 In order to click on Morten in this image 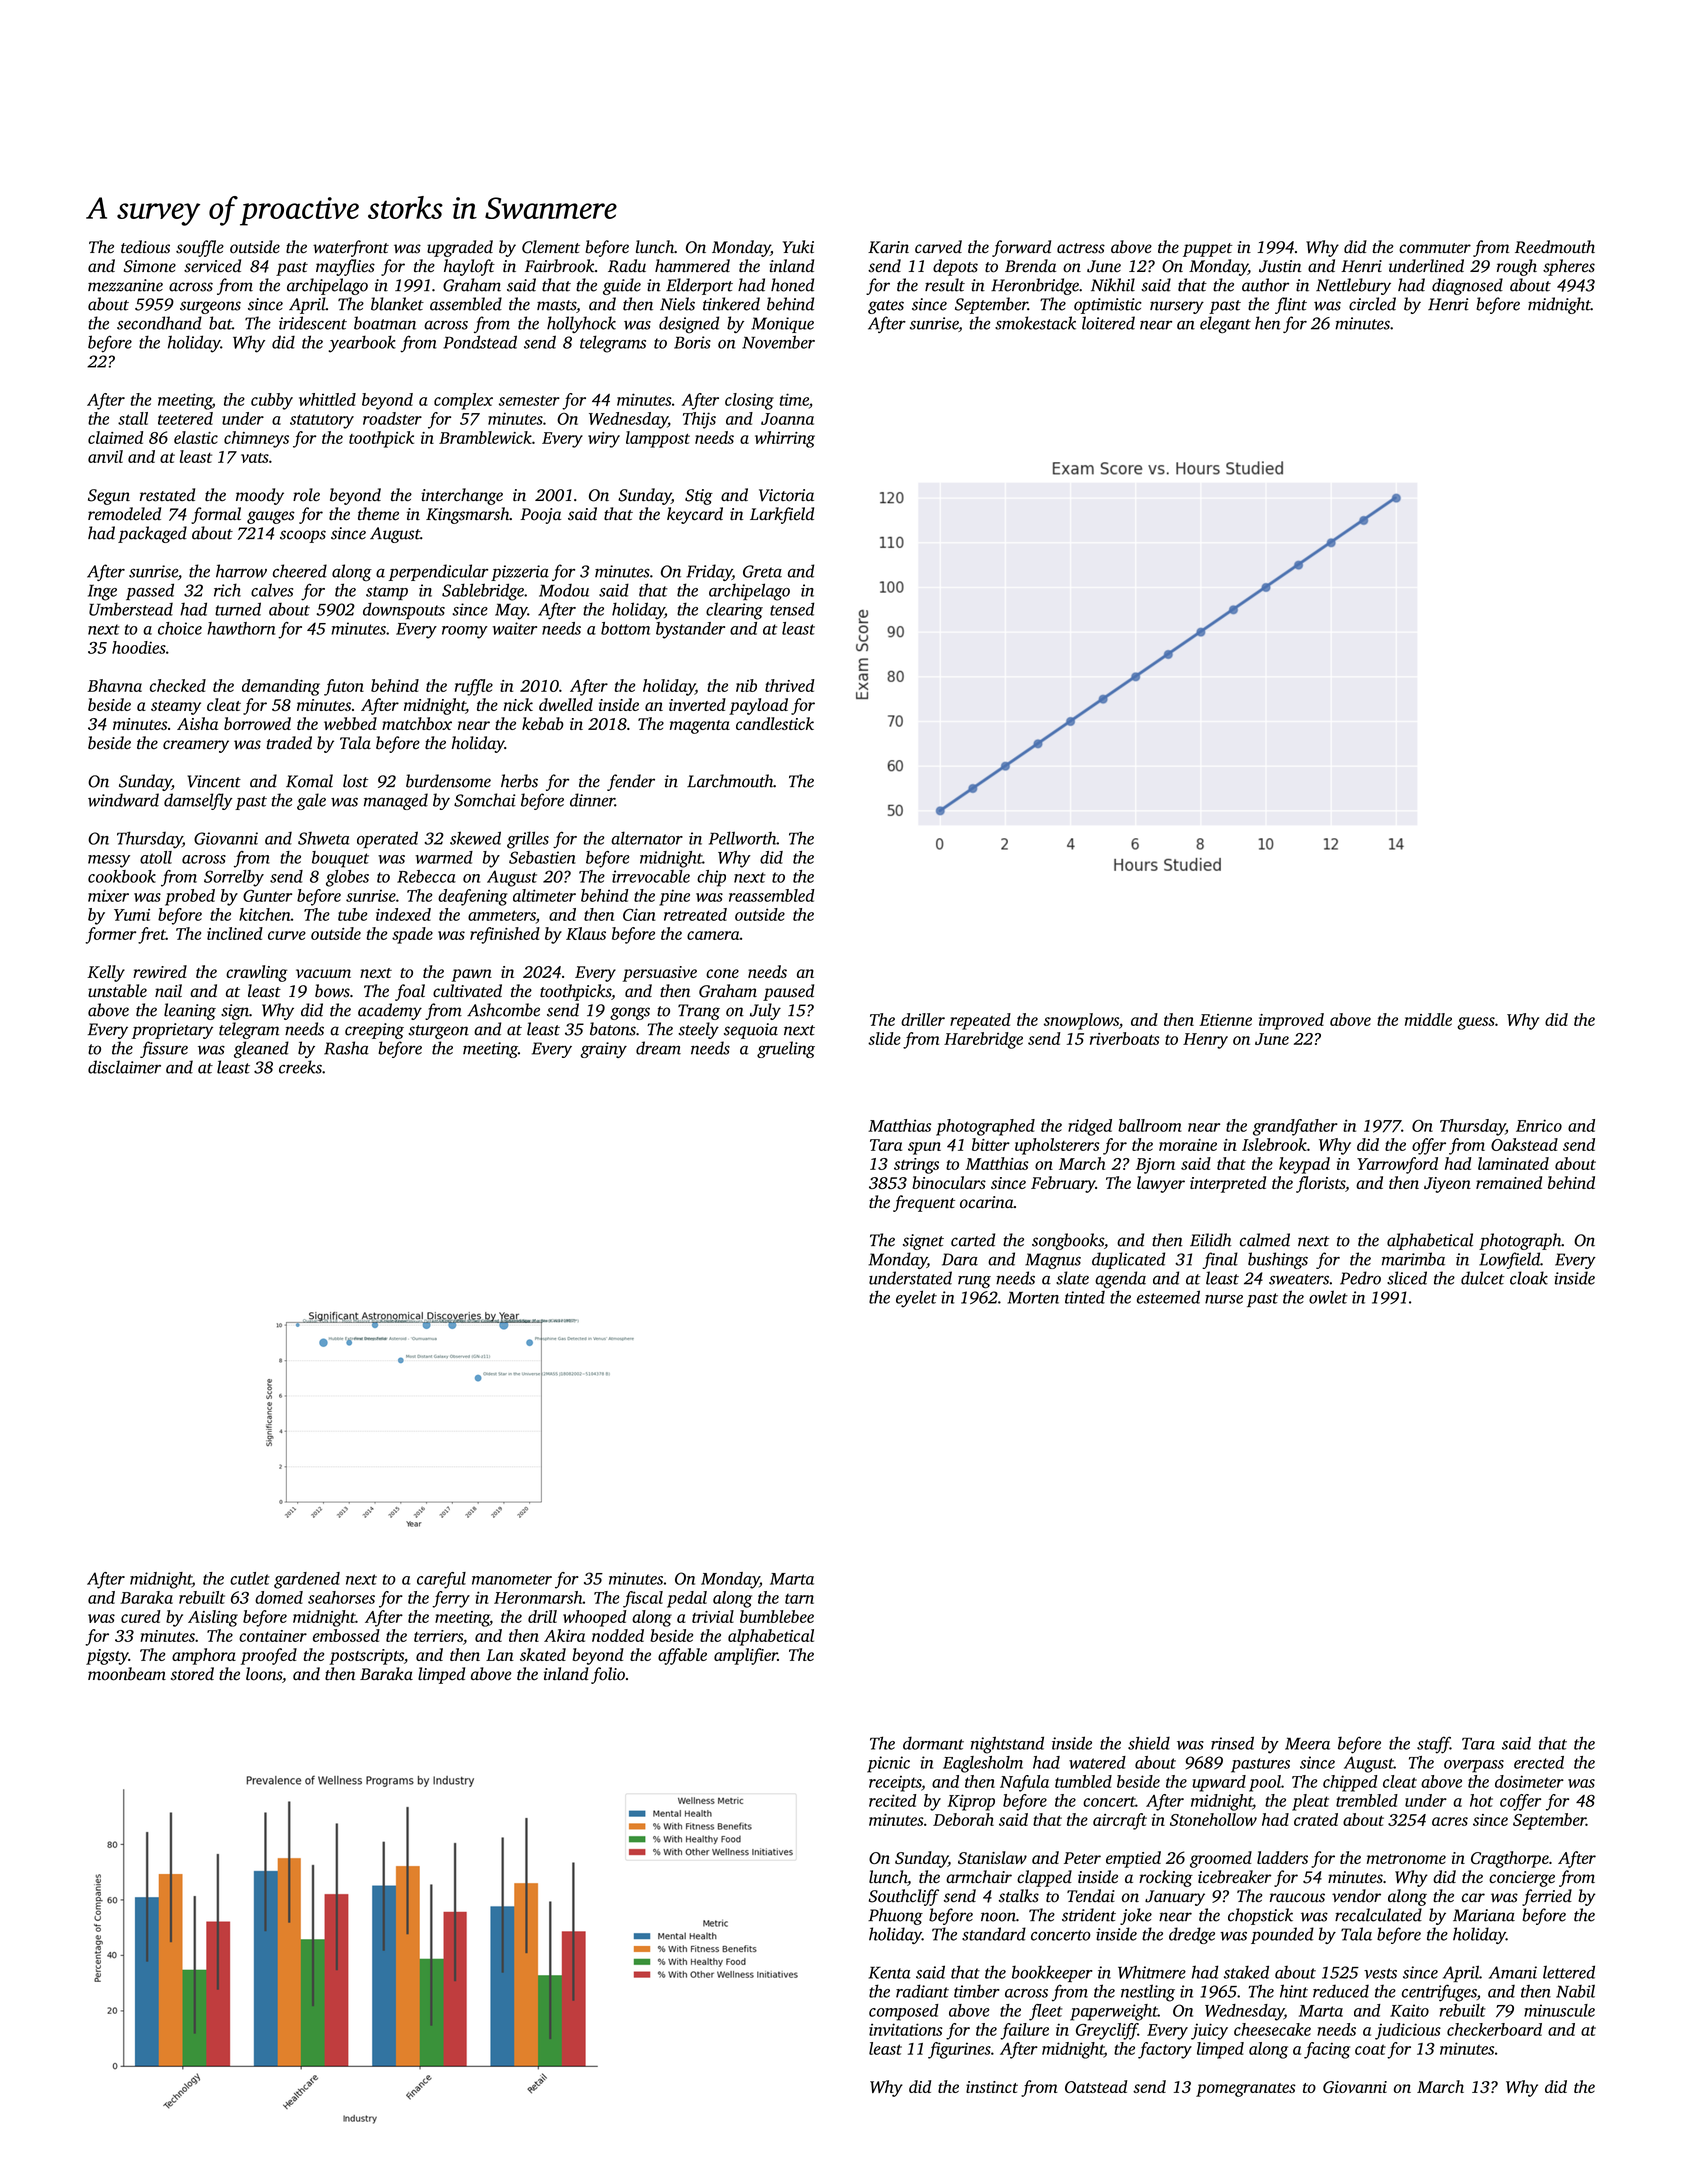, I will do `click(1033, 1297)`.
